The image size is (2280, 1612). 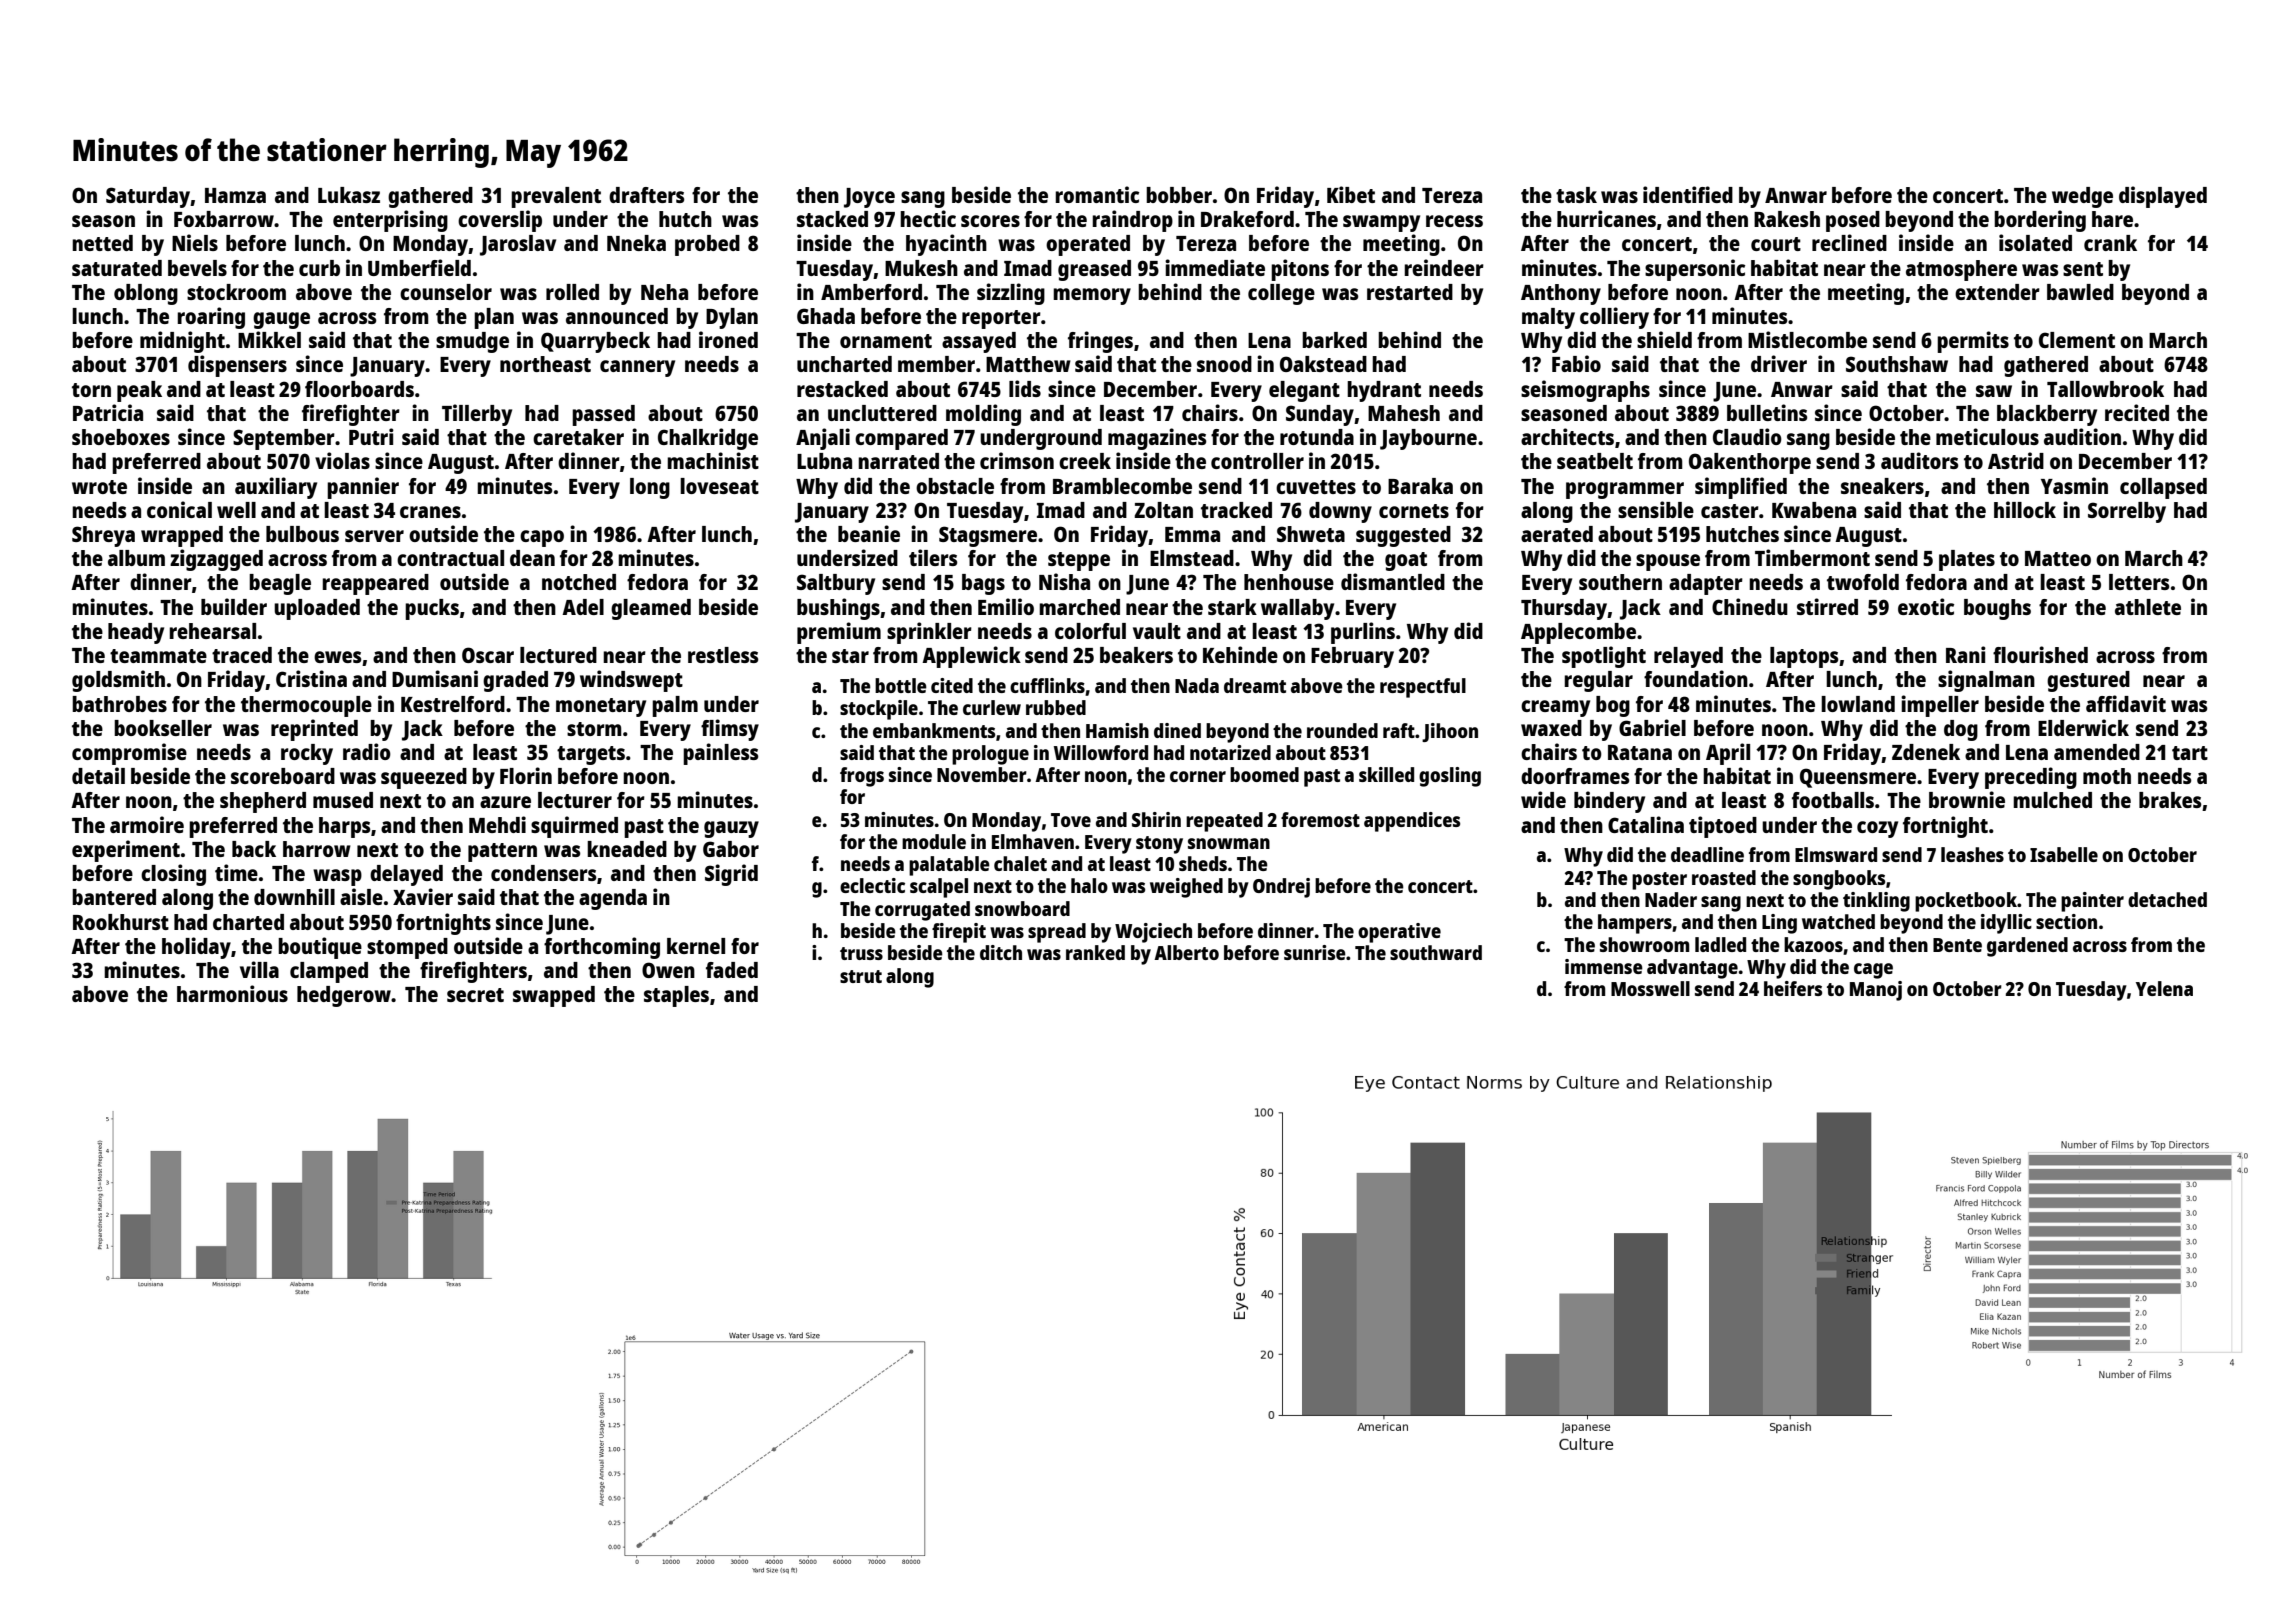 What do you see at coordinates (929, 633) in the image?
I see `sprinkler` at bounding box center [929, 633].
